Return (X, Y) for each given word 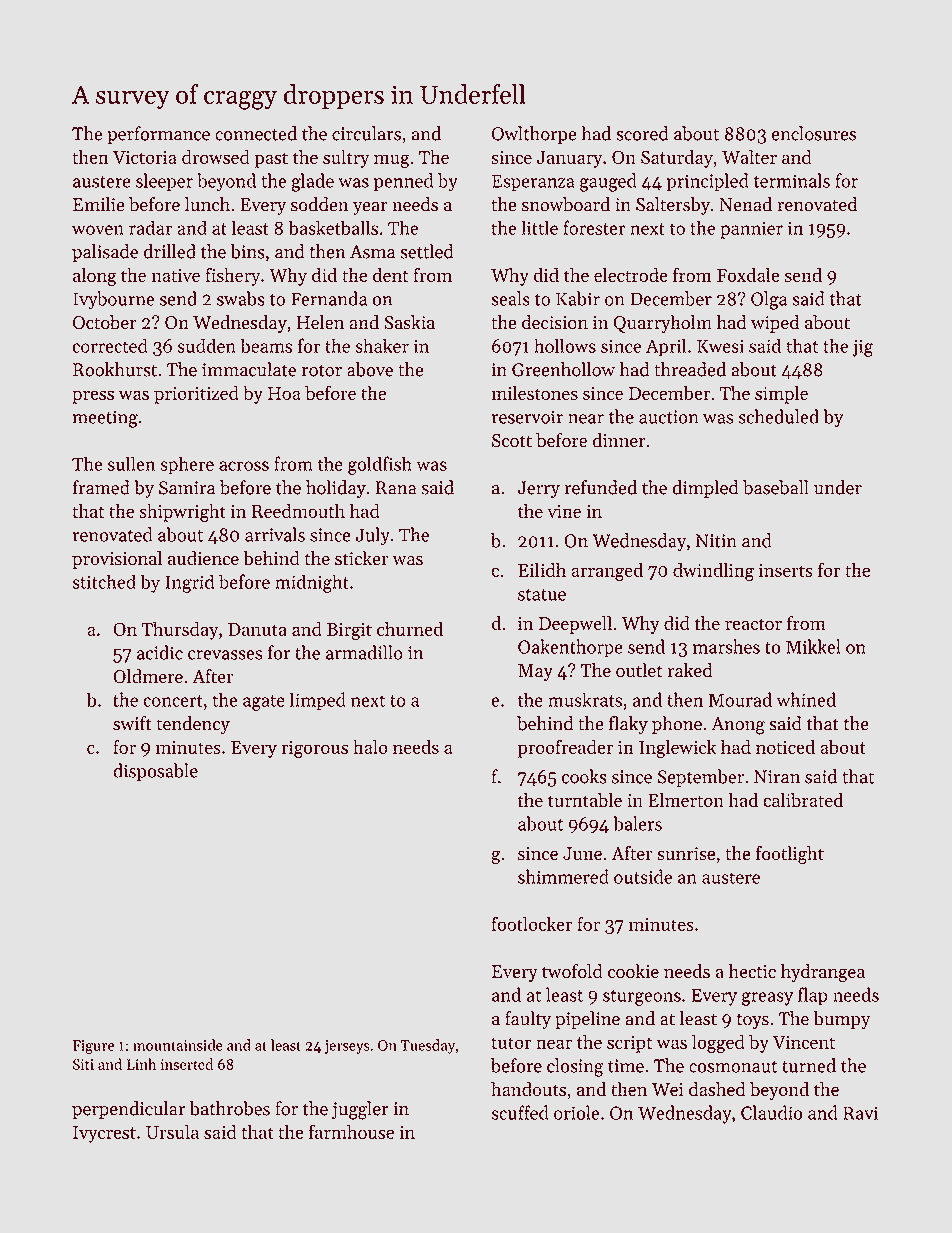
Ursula (172, 1131)
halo (370, 746)
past (271, 160)
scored (642, 133)
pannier (751, 230)
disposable (156, 772)
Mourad (740, 699)
